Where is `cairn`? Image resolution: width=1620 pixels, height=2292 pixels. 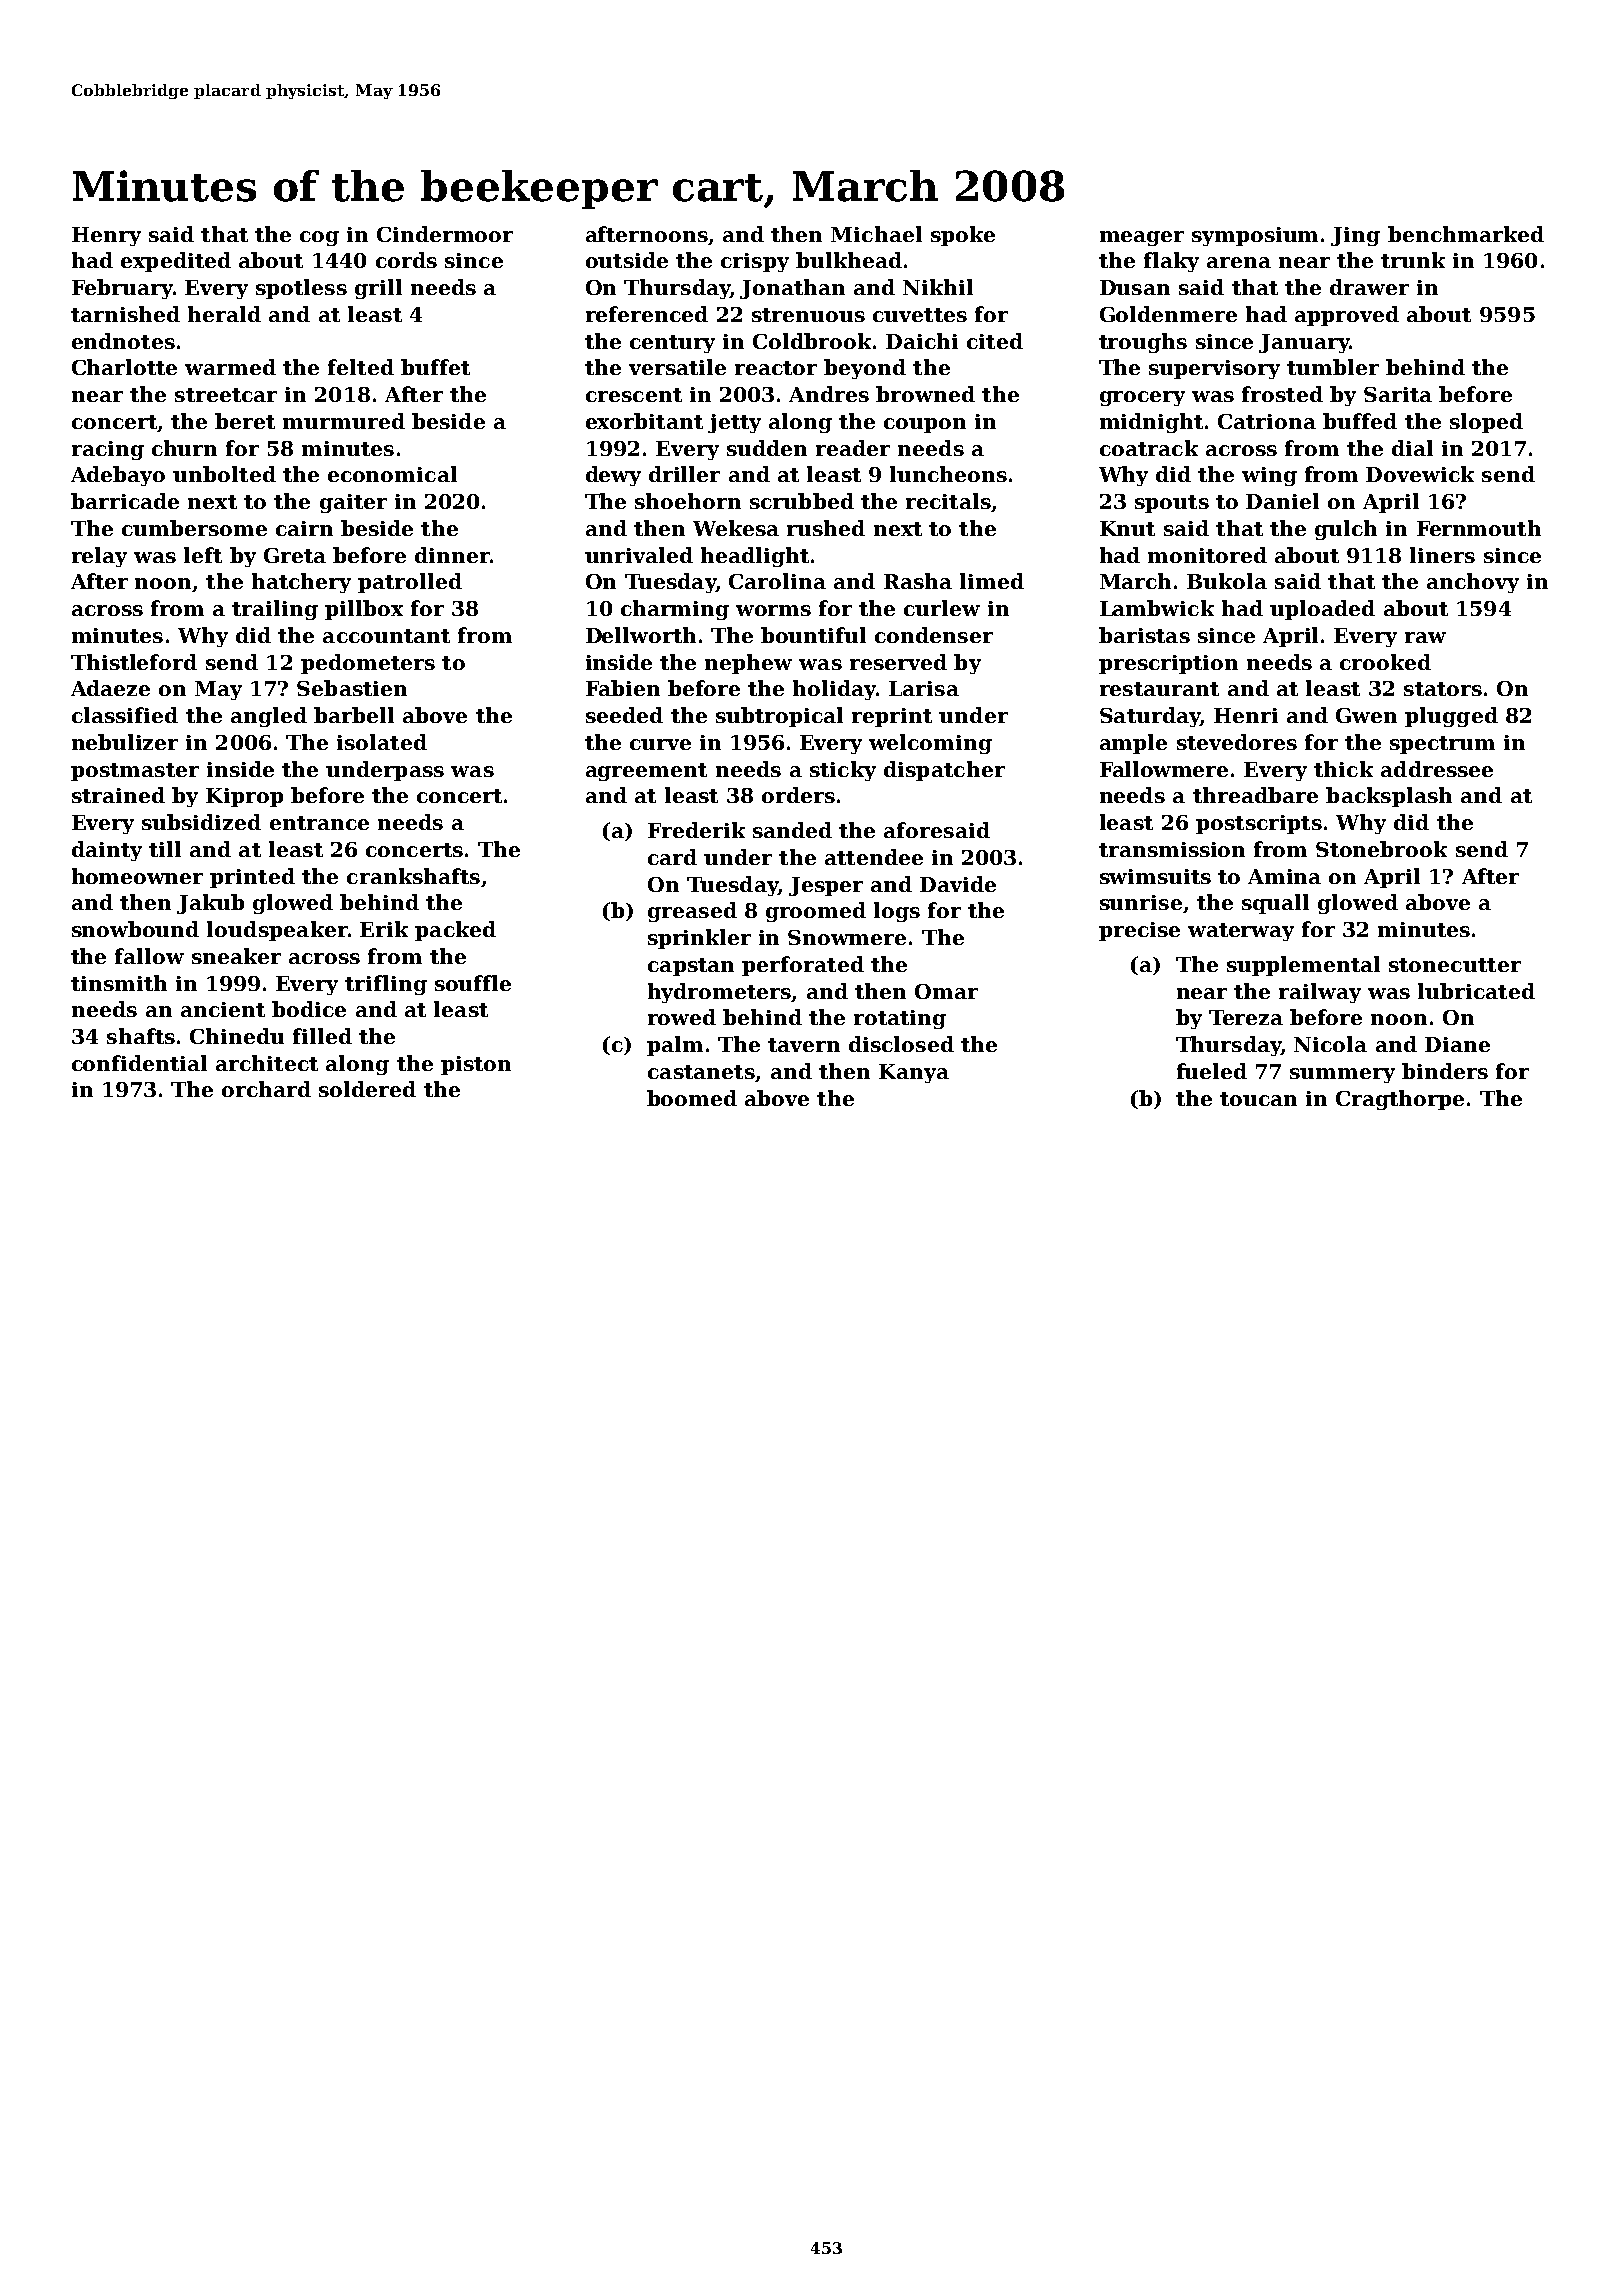
cairn is located at coordinates (304, 528).
